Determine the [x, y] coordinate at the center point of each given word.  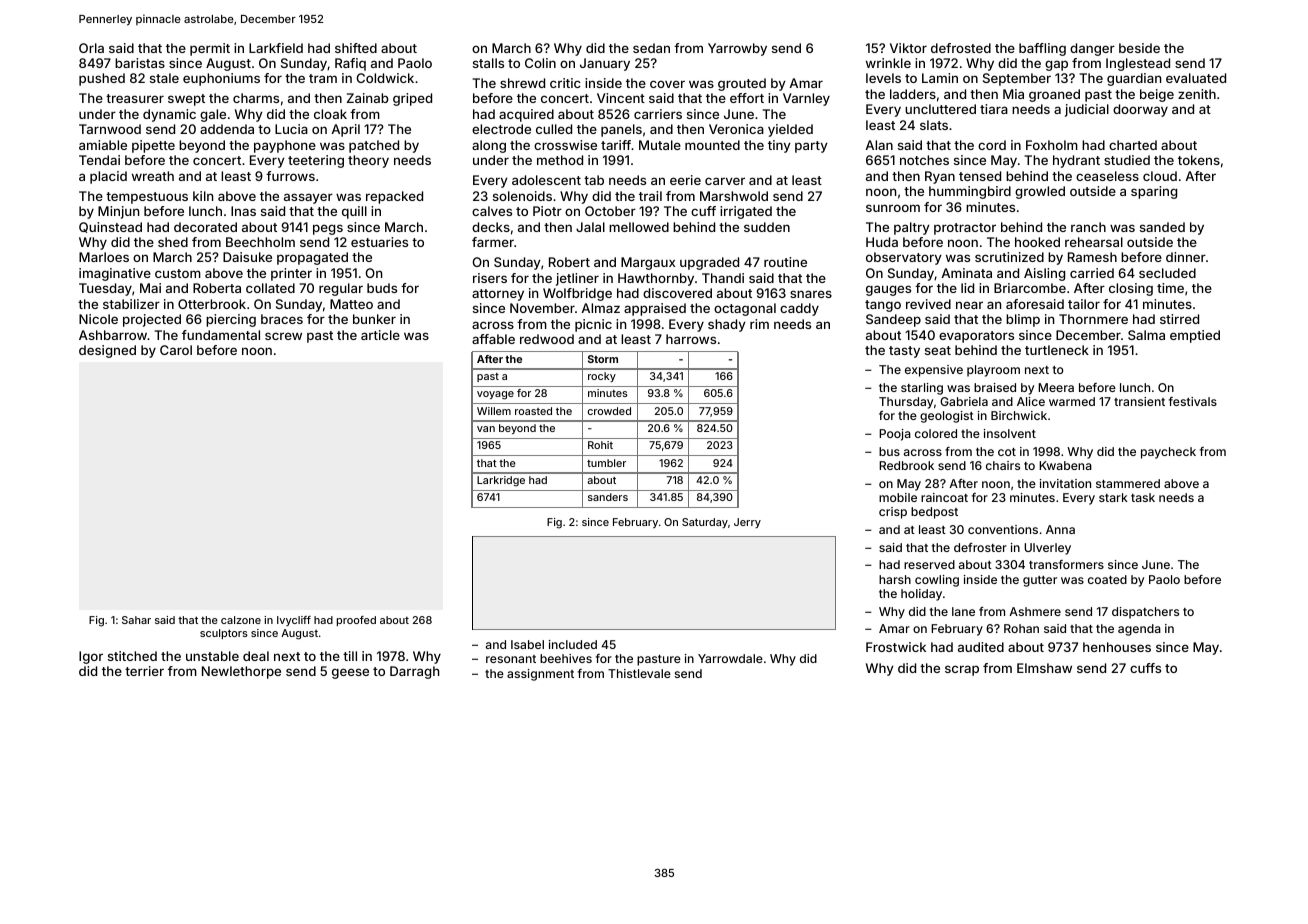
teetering [316, 161]
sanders [608, 497]
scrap [962, 670]
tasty [904, 352]
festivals [1193, 401]
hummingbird [970, 192]
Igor [91, 657]
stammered [1128, 483]
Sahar [136, 620]
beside [1139, 48]
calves [492, 211]
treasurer [135, 98]
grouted [742, 84]
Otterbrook [212, 304]
